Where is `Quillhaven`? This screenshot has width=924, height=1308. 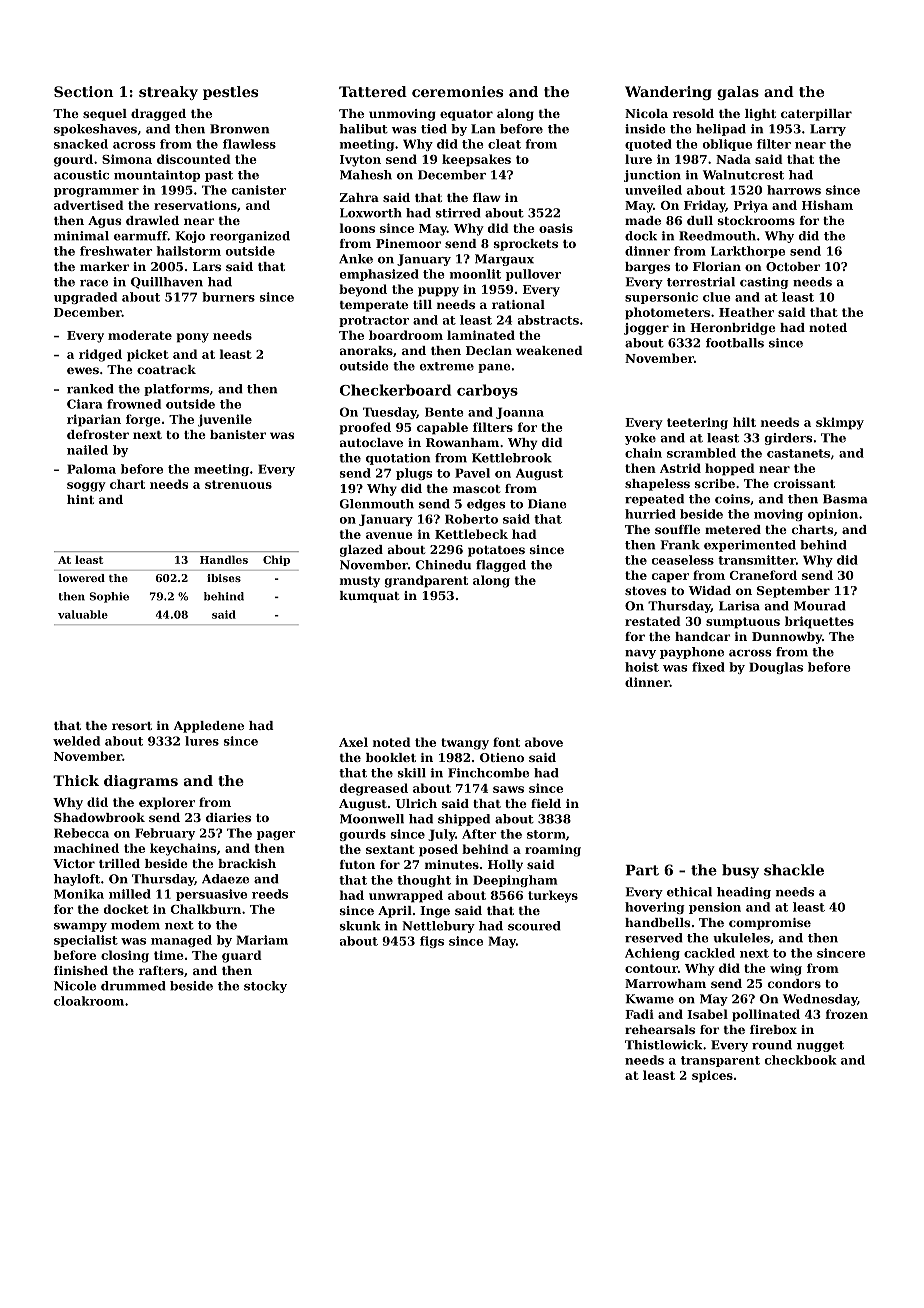 Quillhaven is located at coordinates (167, 283).
